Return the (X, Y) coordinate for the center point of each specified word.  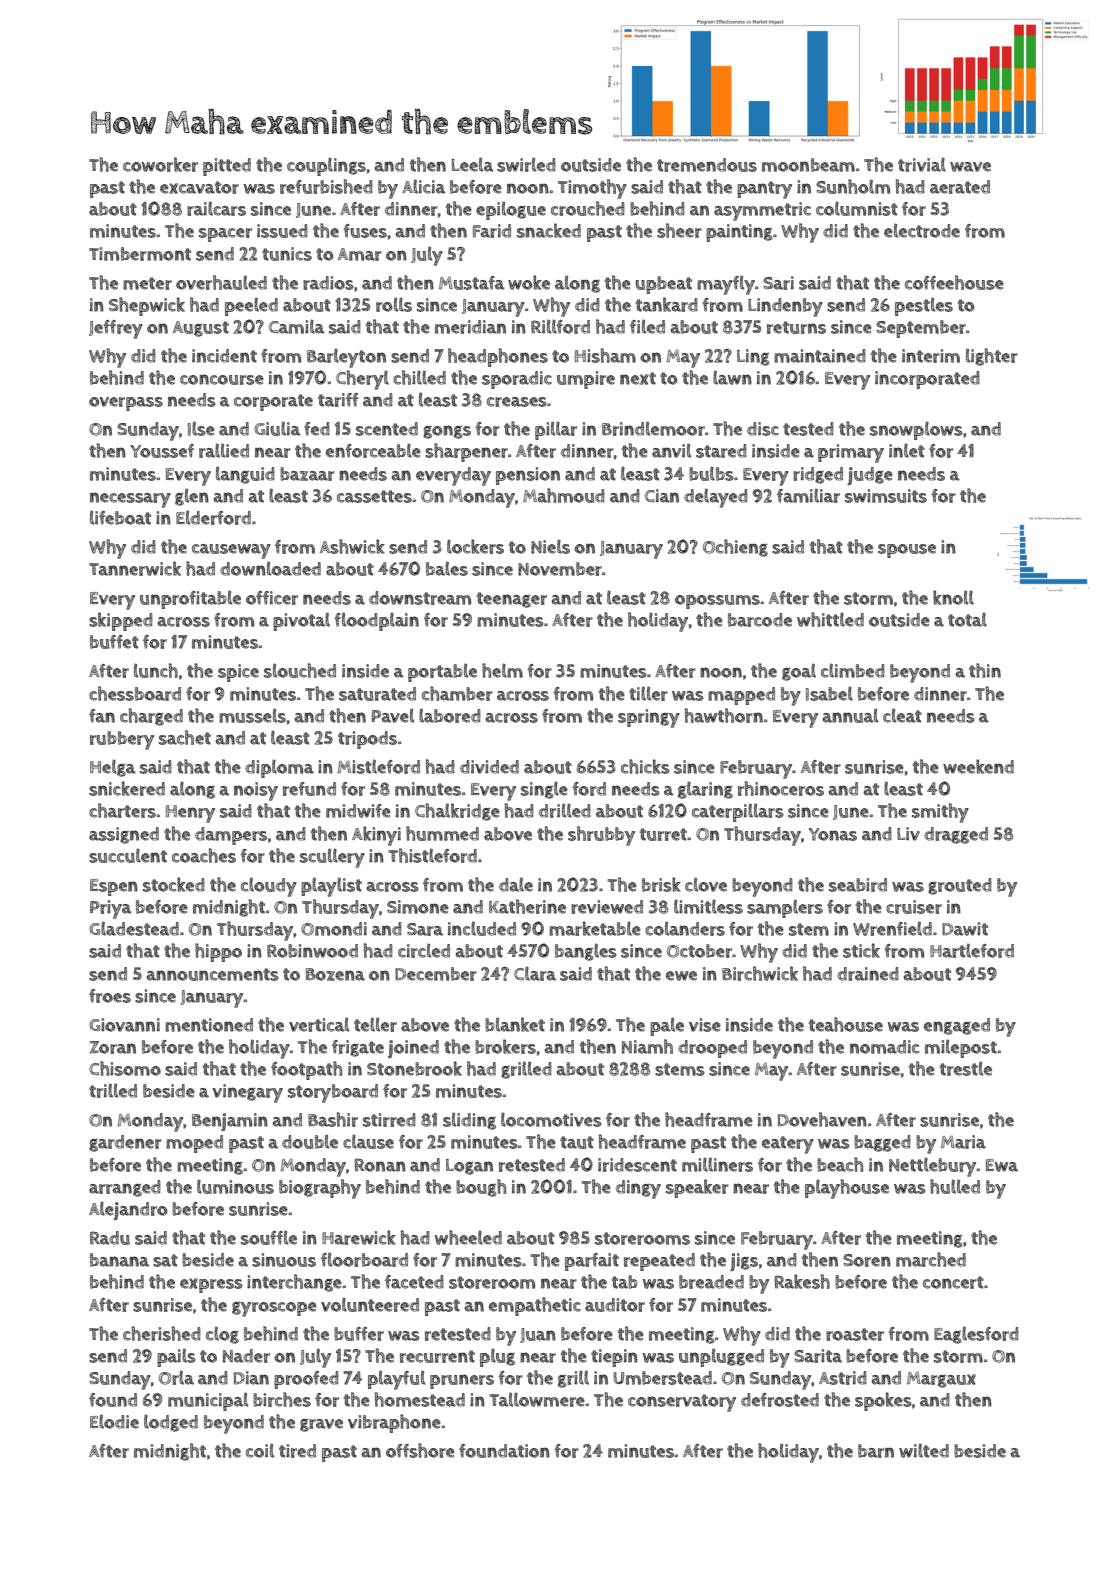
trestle (966, 1068)
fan (102, 716)
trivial (922, 164)
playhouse (847, 1189)
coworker (160, 164)
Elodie (114, 1421)
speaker (697, 1188)
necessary (130, 500)
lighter (992, 357)
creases (517, 402)
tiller (648, 693)
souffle (269, 1237)
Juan (538, 1335)
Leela (473, 164)
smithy (940, 813)
